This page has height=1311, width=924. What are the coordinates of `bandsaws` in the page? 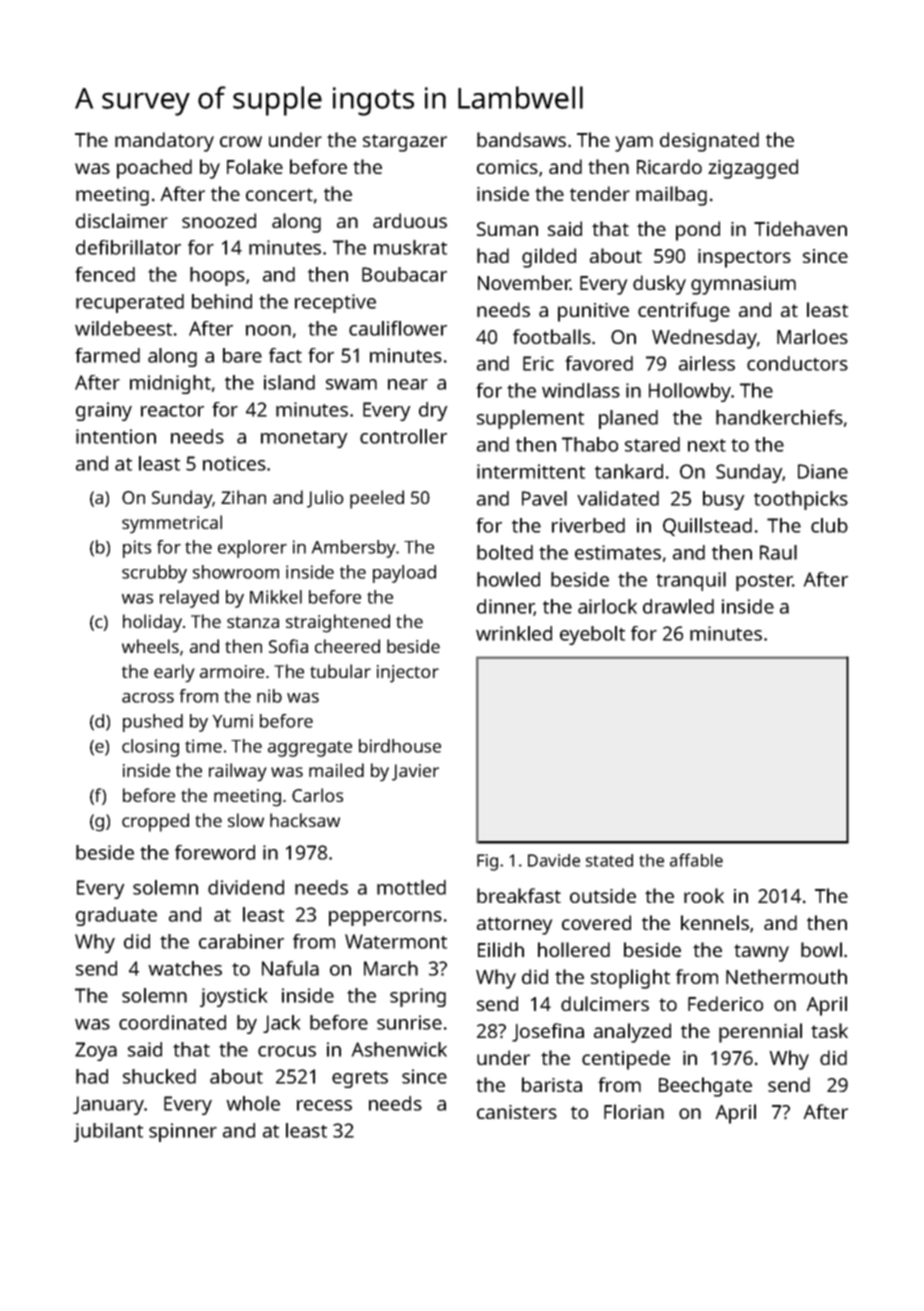 It's located at (521, 139).
